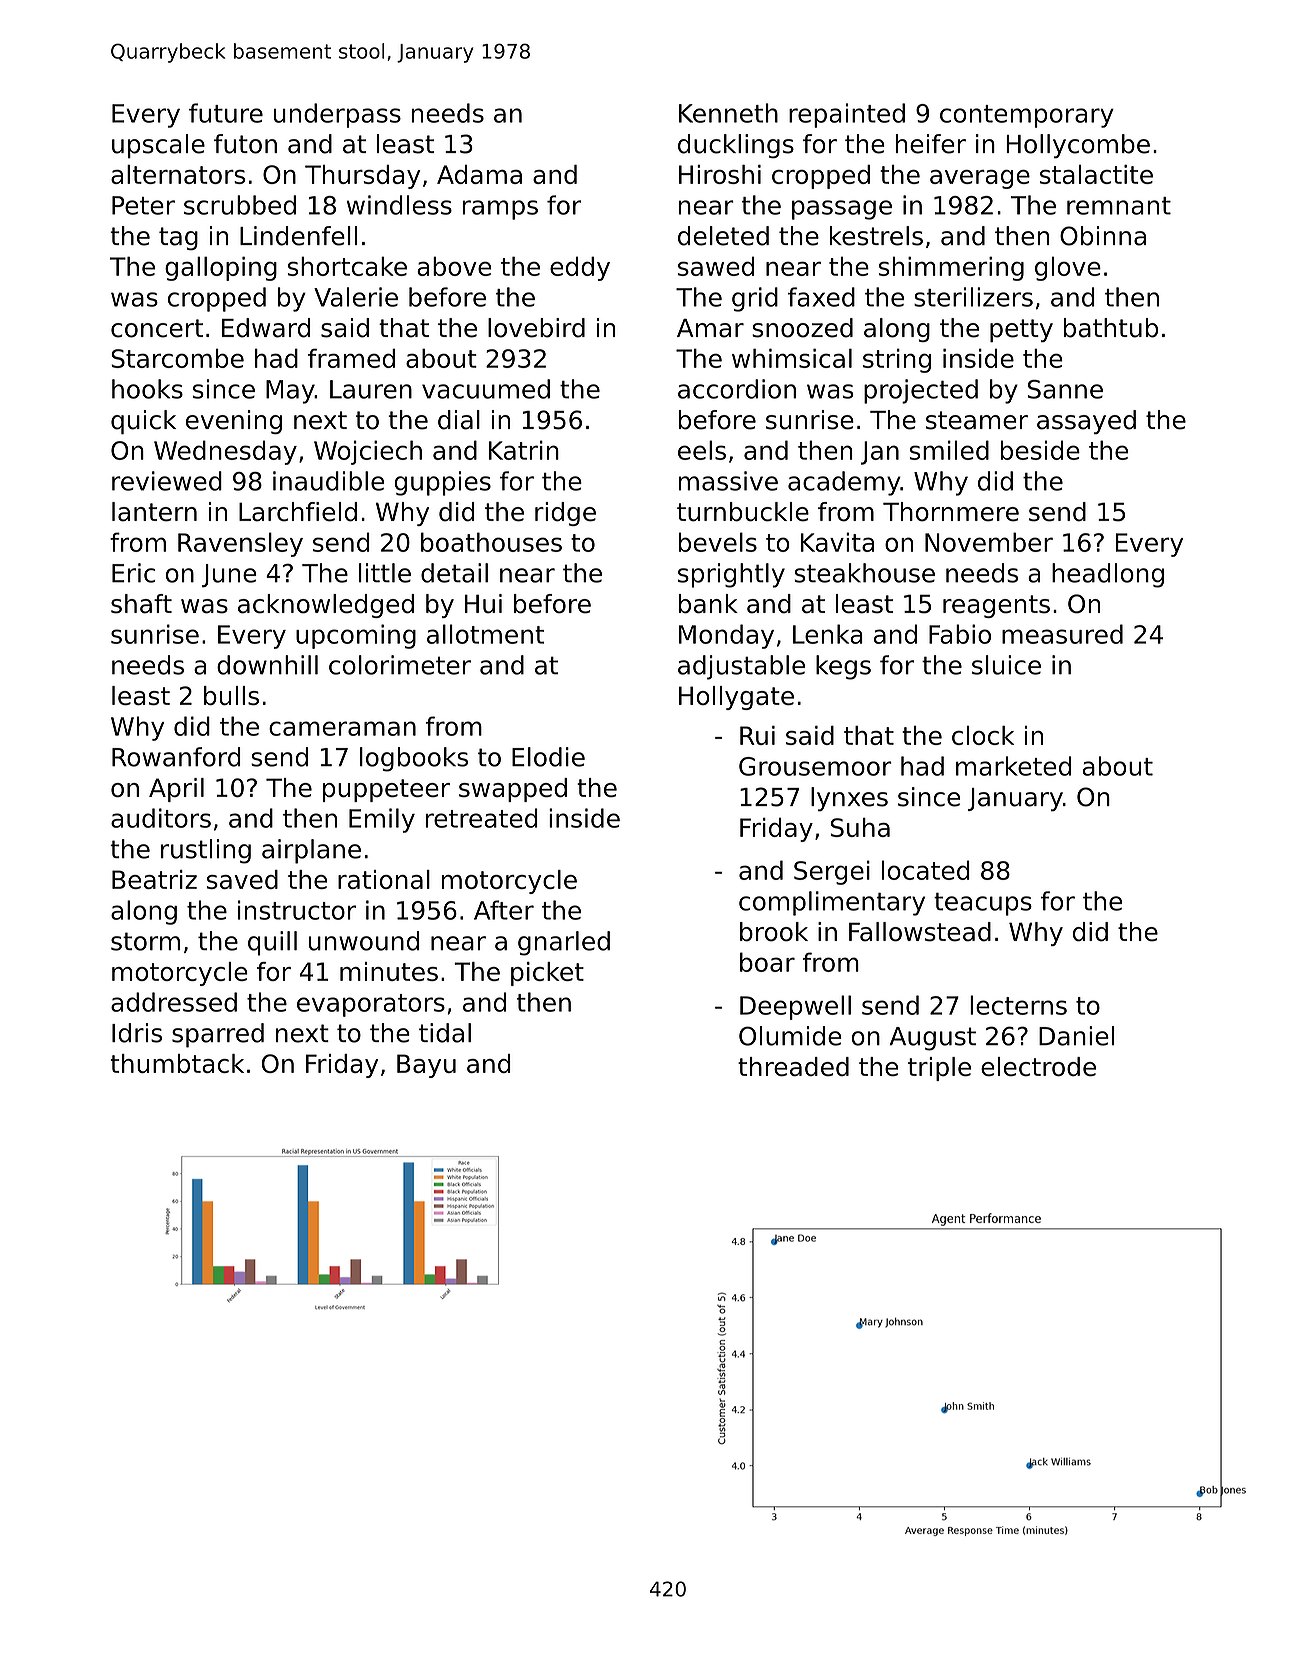  What do you see at coordinates (774, 932) in the page?
I see `brook` at bounding box center [774, 932].
